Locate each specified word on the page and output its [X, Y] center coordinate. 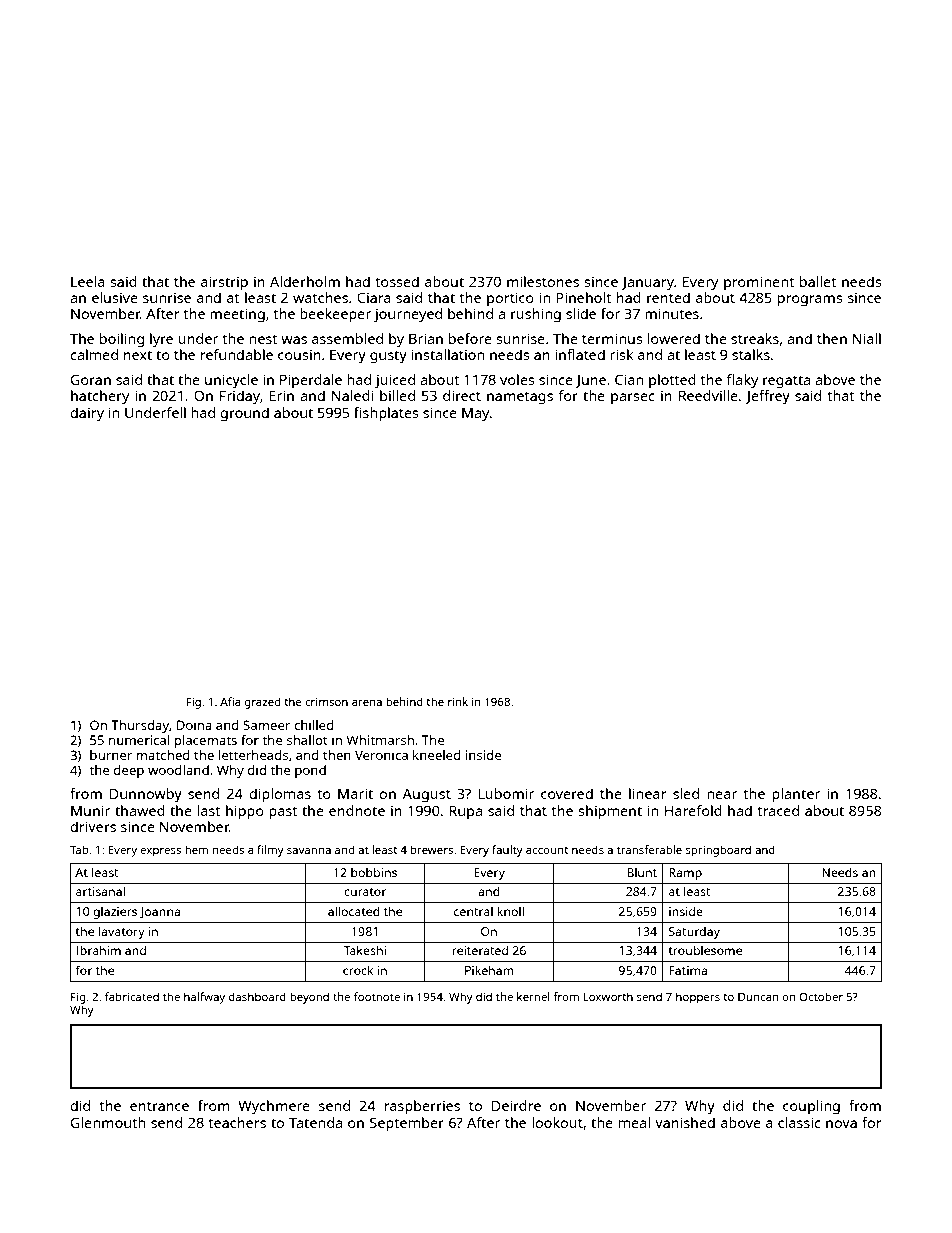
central [473, 911]
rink [458, 701]
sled [686, 793]
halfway [204, 998]
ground [244, 414]
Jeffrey [768, 397]
